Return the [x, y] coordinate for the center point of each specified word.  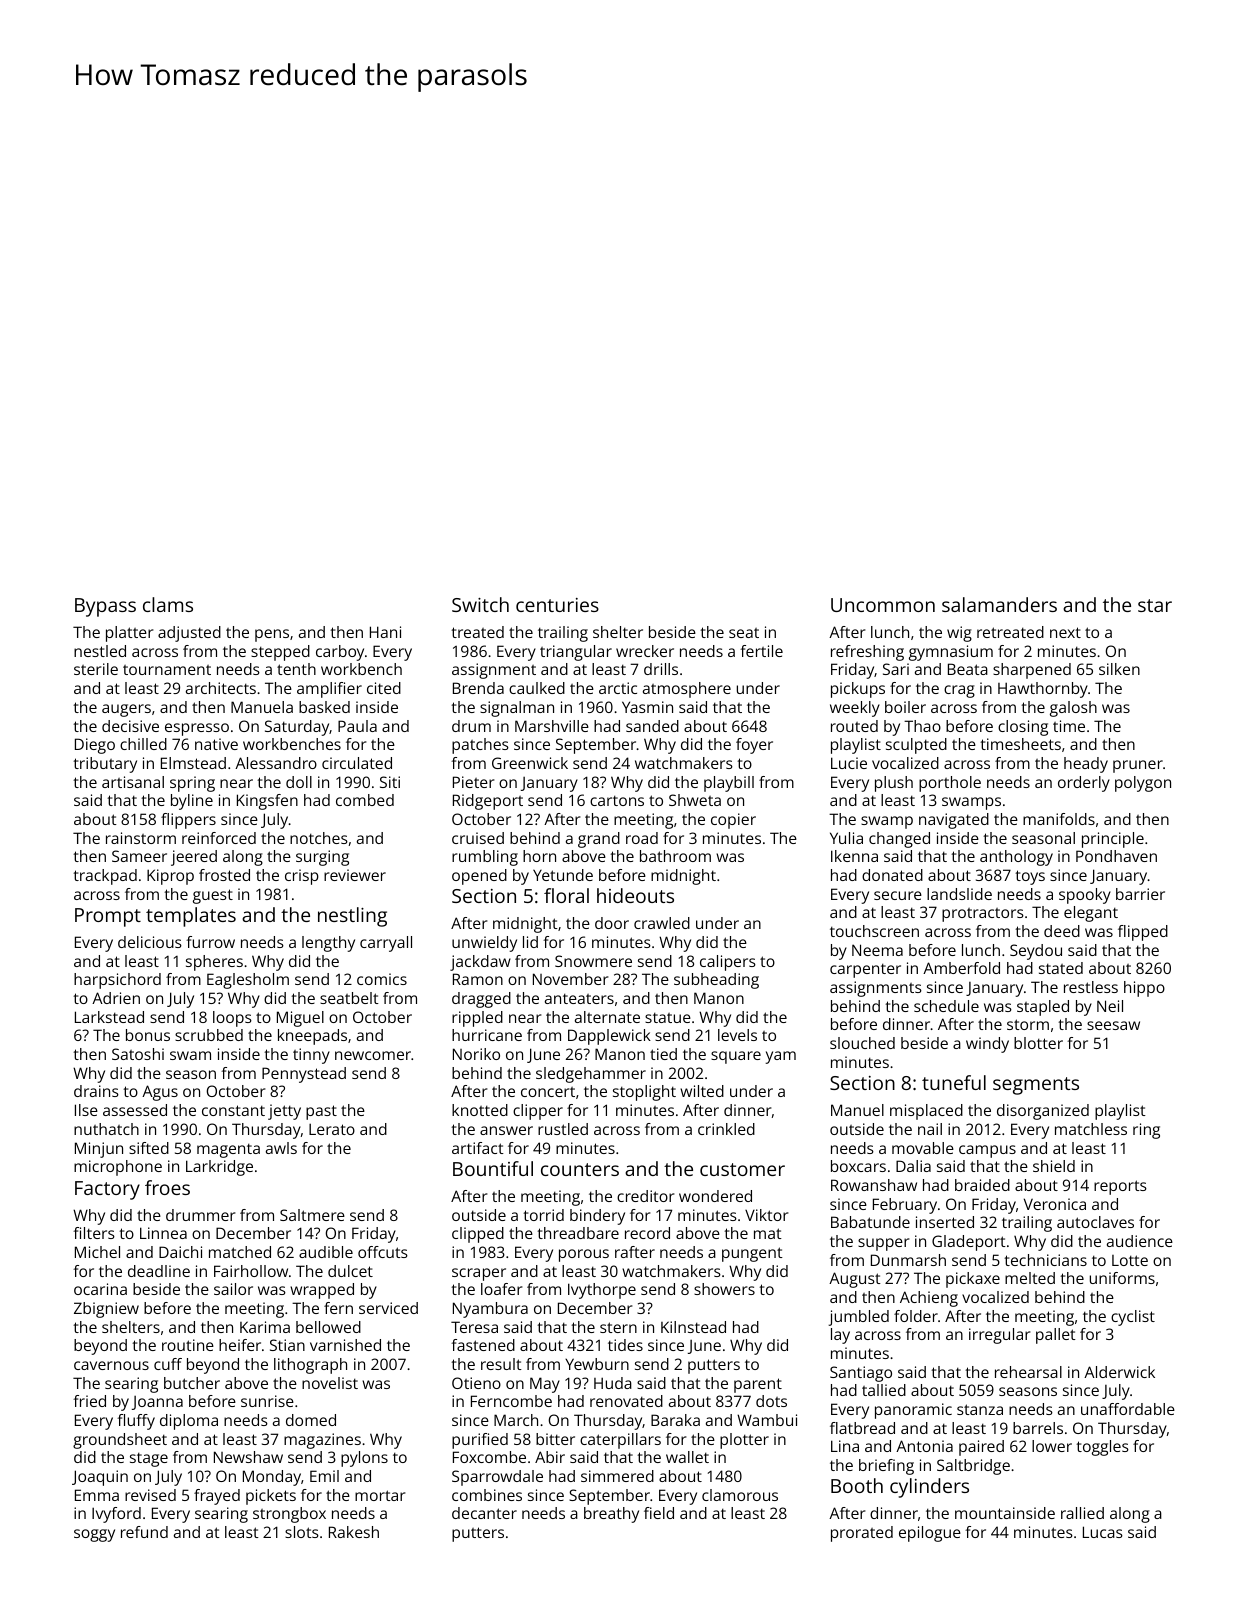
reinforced [219, 838]
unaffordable [1128, 1409]
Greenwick [530, 763]
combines [487, 1495]
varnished [345, 1345]
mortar [380, 1495]
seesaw [1113, 1025]
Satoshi [138, 1054]
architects [221, 688]
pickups [858, 690]
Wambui [767, 1420]
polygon [1143, 784]
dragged [481, 1000]
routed [854, 726]
